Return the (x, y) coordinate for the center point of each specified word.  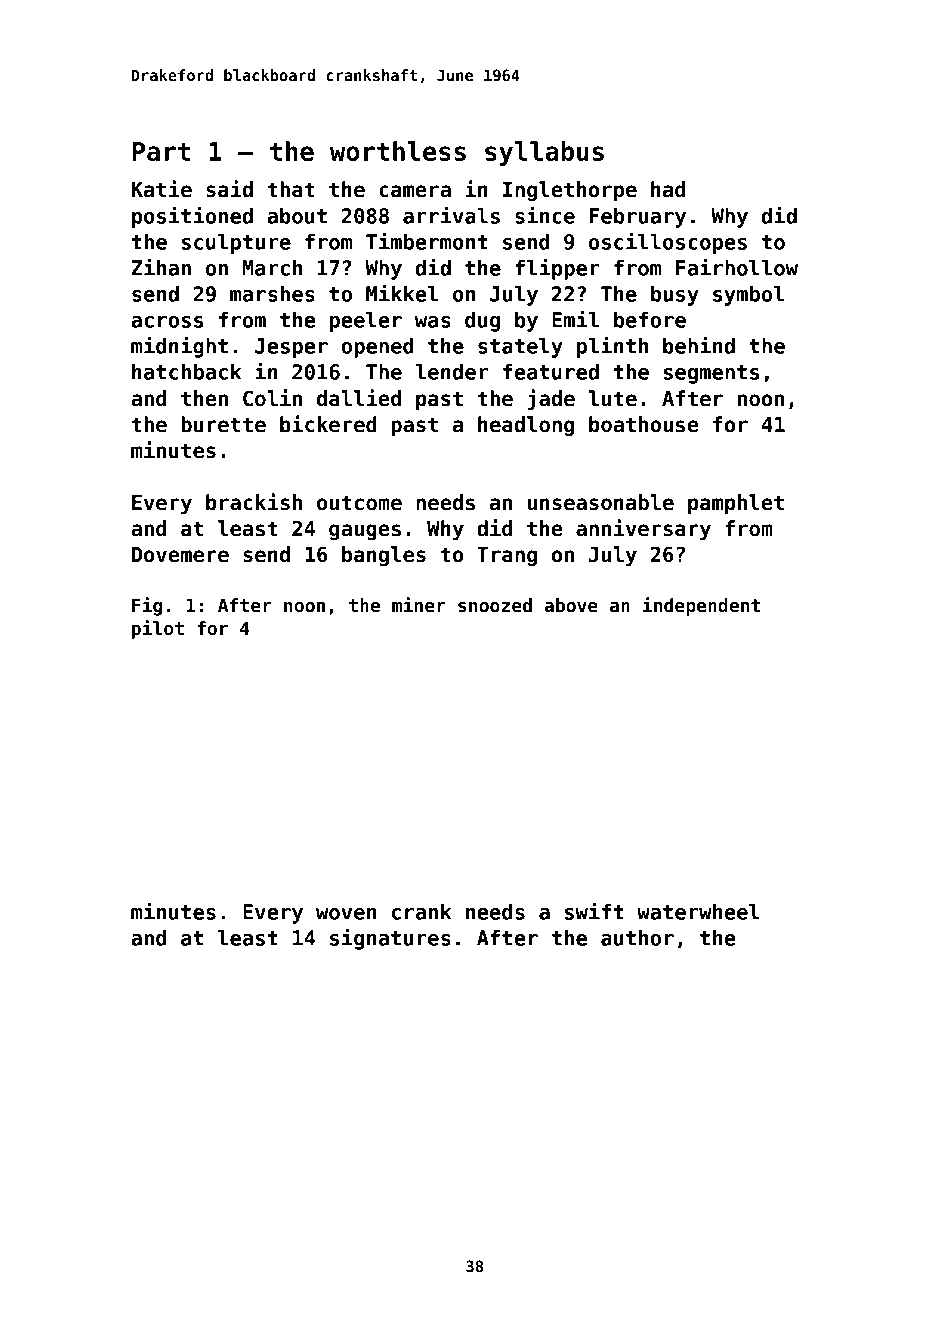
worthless (398, 151)
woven (346, 914)
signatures (390, 939)
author (637, 938)
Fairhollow (737, 267)
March (272, 268)
